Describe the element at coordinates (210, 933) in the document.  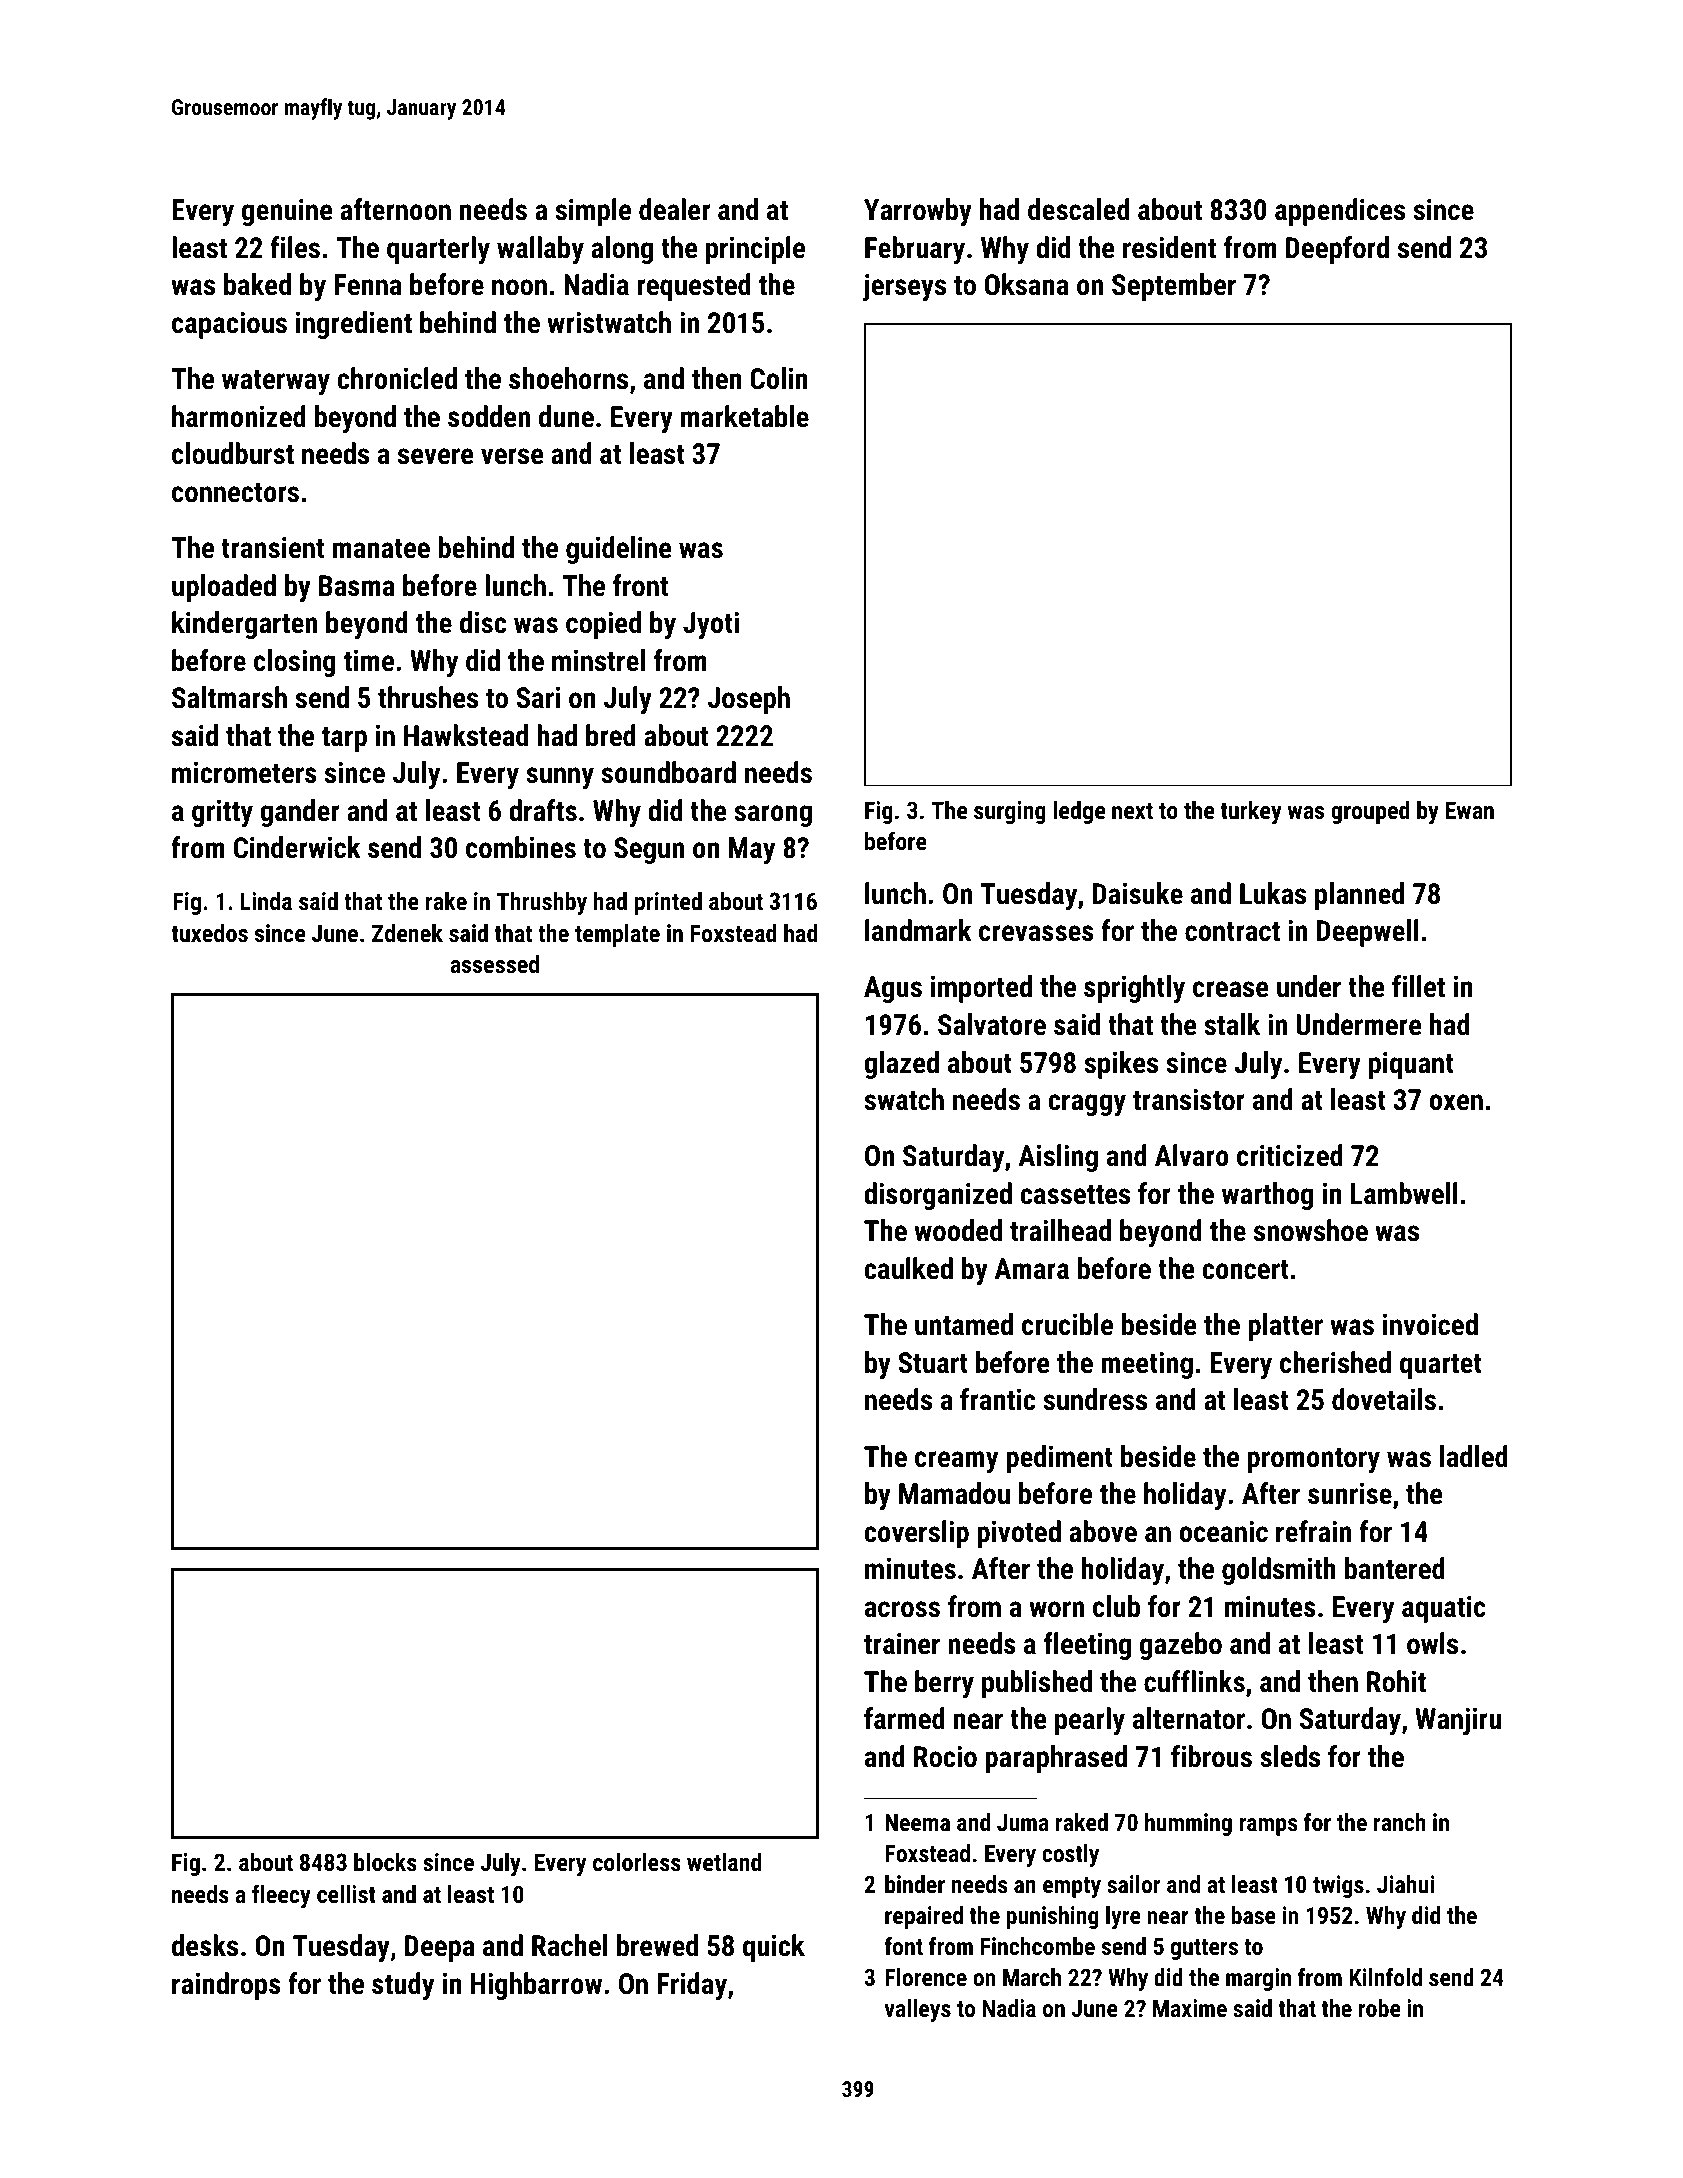
I see `tuxedos` at that location.
